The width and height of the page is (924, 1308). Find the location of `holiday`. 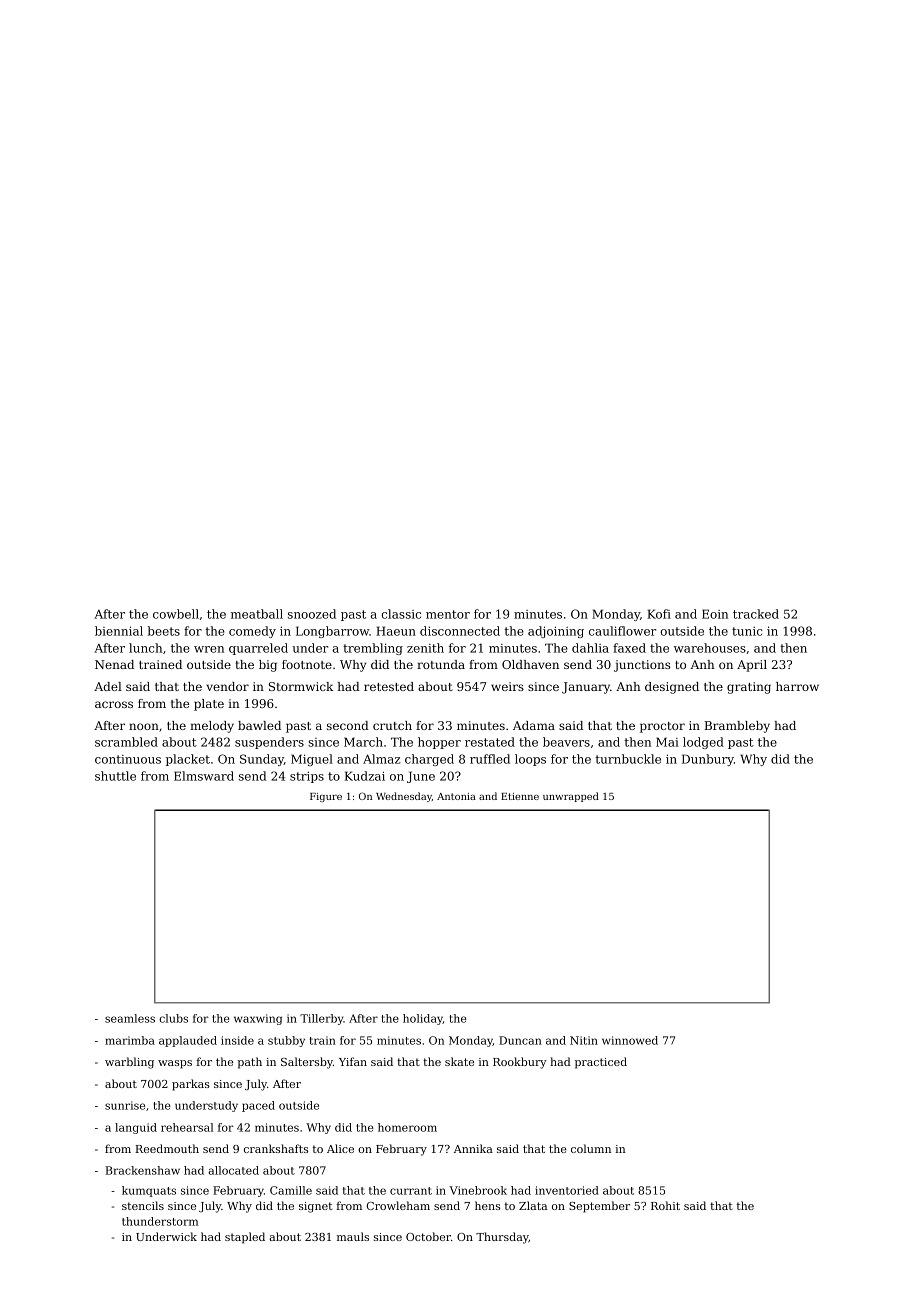

holiday is located at coordinates (423, 1019).
